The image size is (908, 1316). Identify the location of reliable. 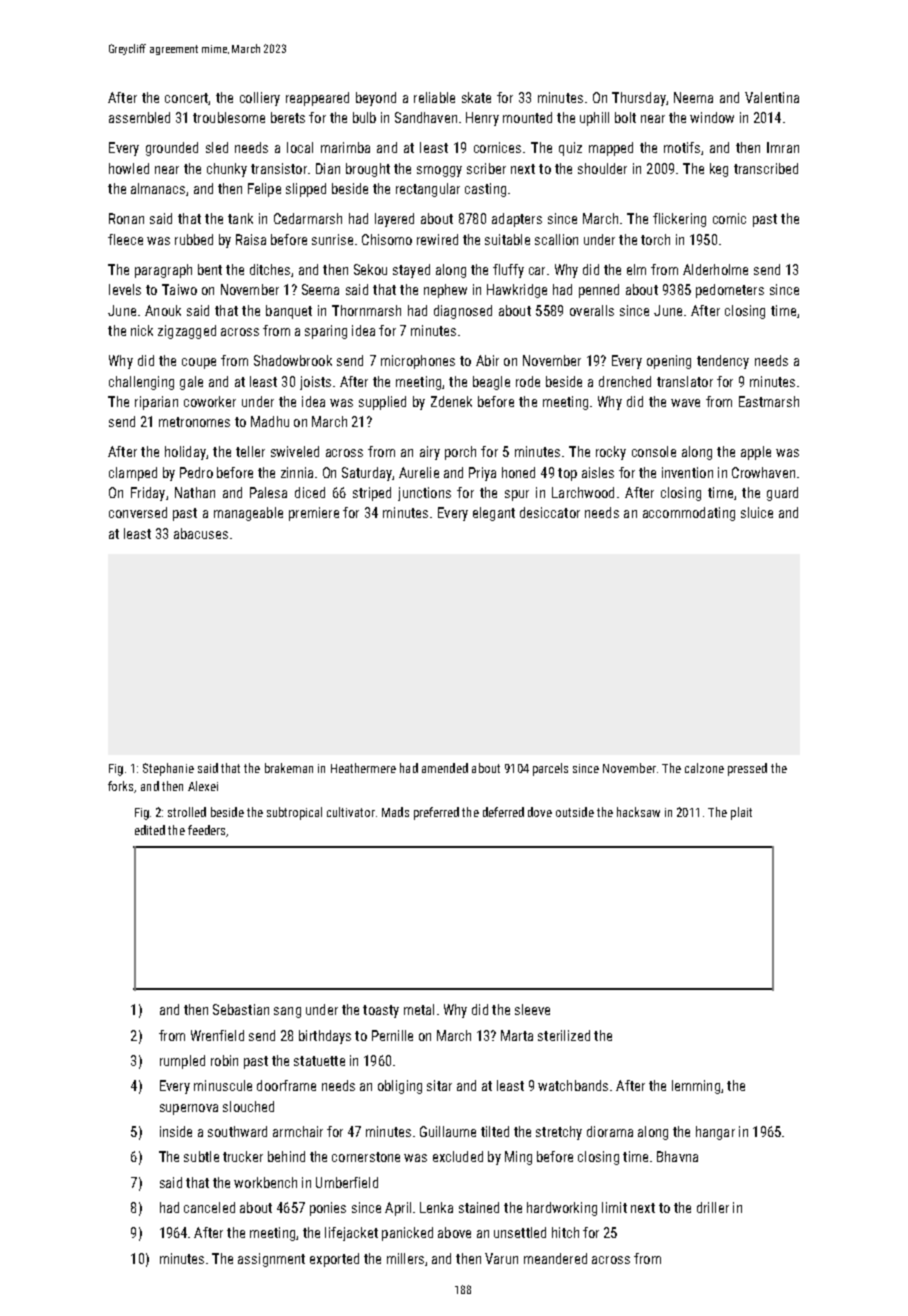
(434, 97).
